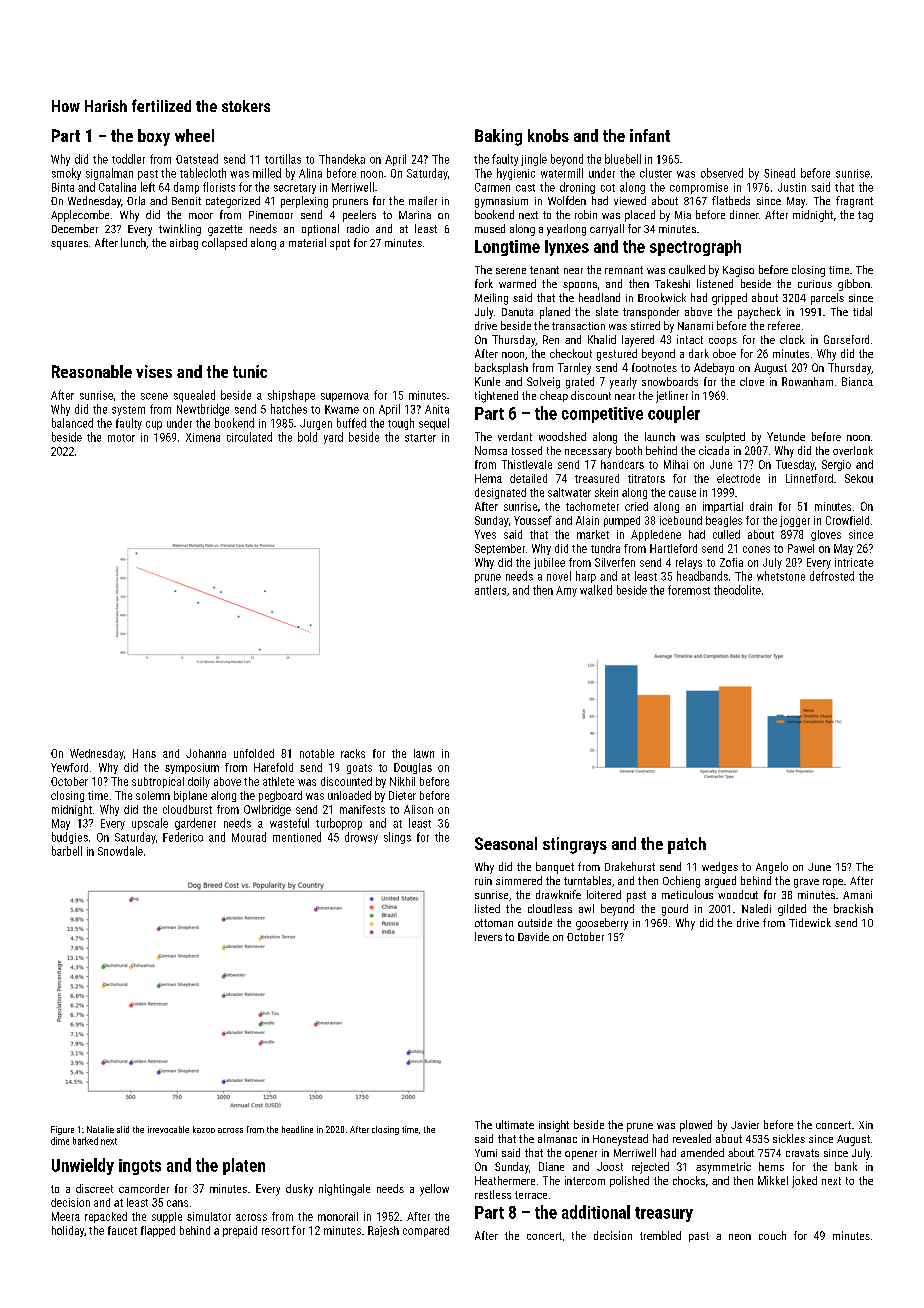 This screenshot has width=924, height=1308. Describe the element at coordinates (206, 753) in the screenshot. I see `Johanna` at that location.
